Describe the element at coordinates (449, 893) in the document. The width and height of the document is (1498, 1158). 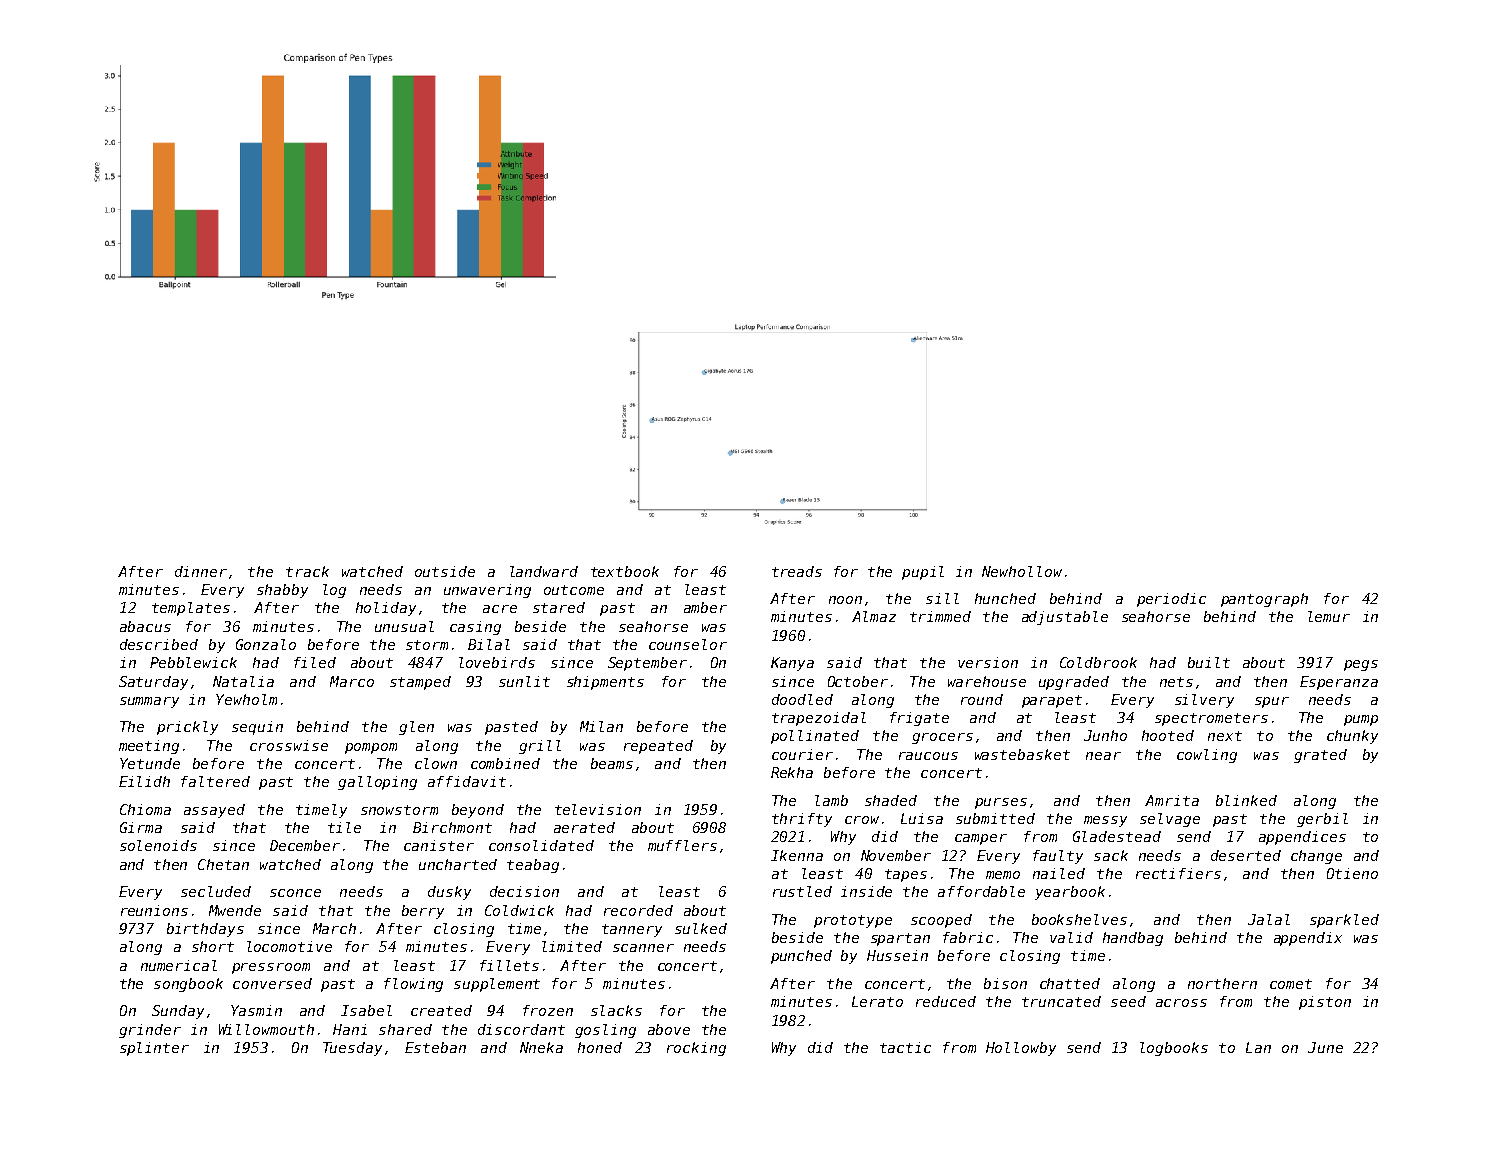
I see `dusky` at that location.
